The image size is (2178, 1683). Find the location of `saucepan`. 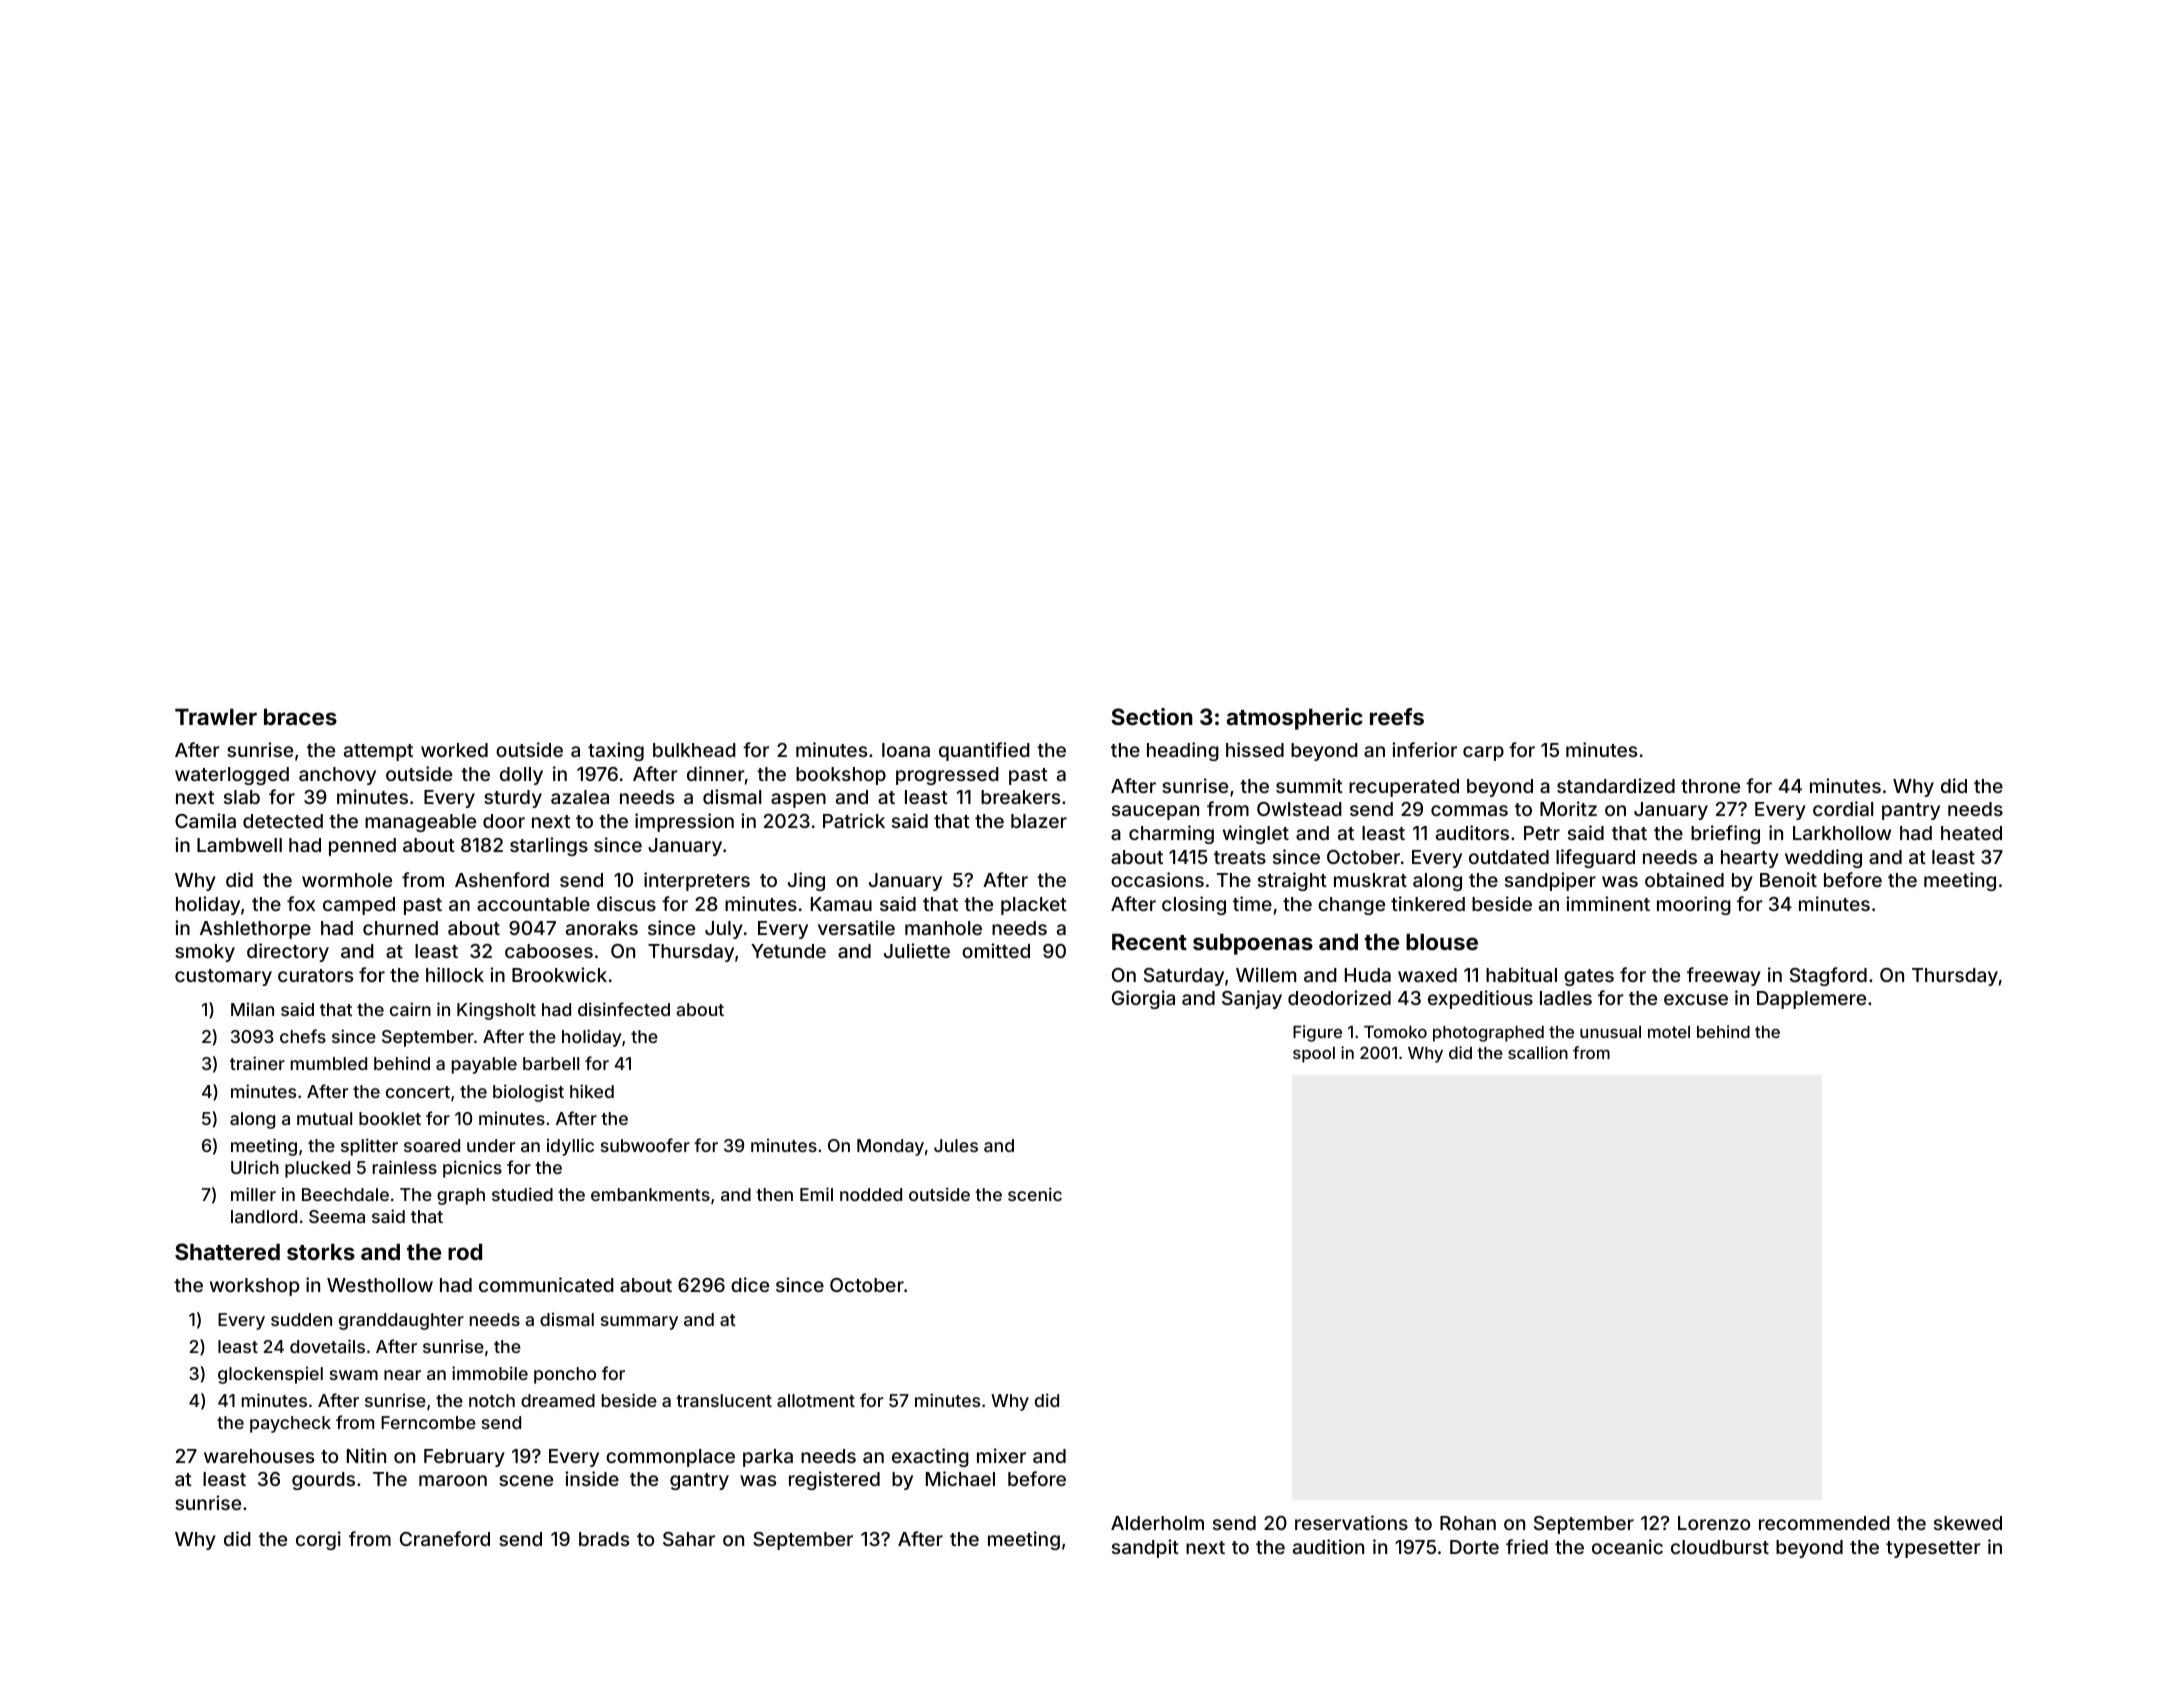

saucepan is located at coordinates (1155, 812).
